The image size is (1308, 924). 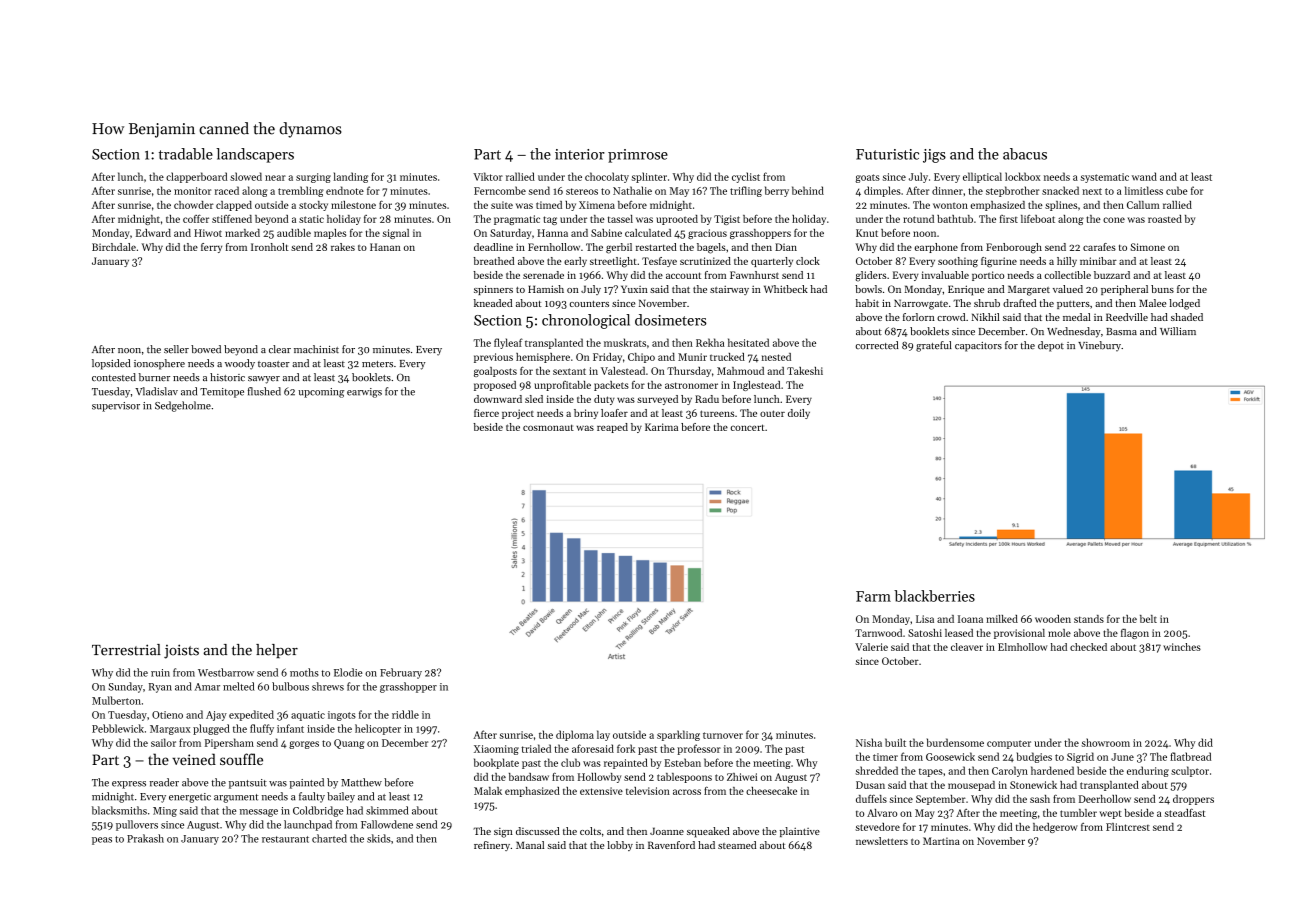 I want to click on wand, so click(x=1144, y=176).
